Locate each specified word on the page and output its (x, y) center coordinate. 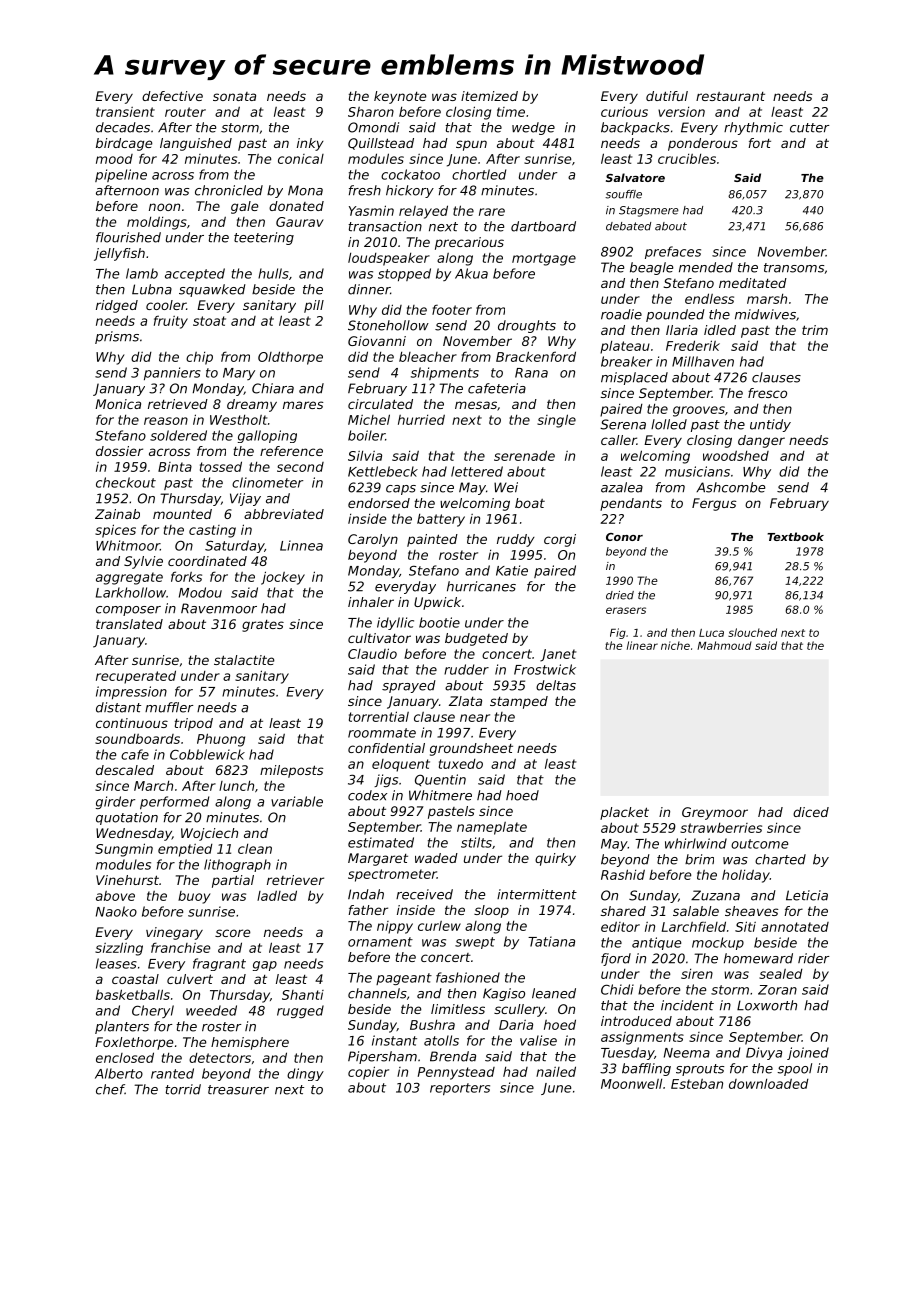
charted (780, 859)
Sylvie (143, 562)
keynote (400, 97)
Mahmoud (724, 645)
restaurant (730, 96)
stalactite (244, 660)
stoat (209, 321)
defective (172, 96)
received (424, 894)
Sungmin (124, 850)
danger (761, 441)
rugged (300, 1011)
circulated (380, 404)
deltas (556, 685)
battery (441, 520)
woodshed (736, 455)
